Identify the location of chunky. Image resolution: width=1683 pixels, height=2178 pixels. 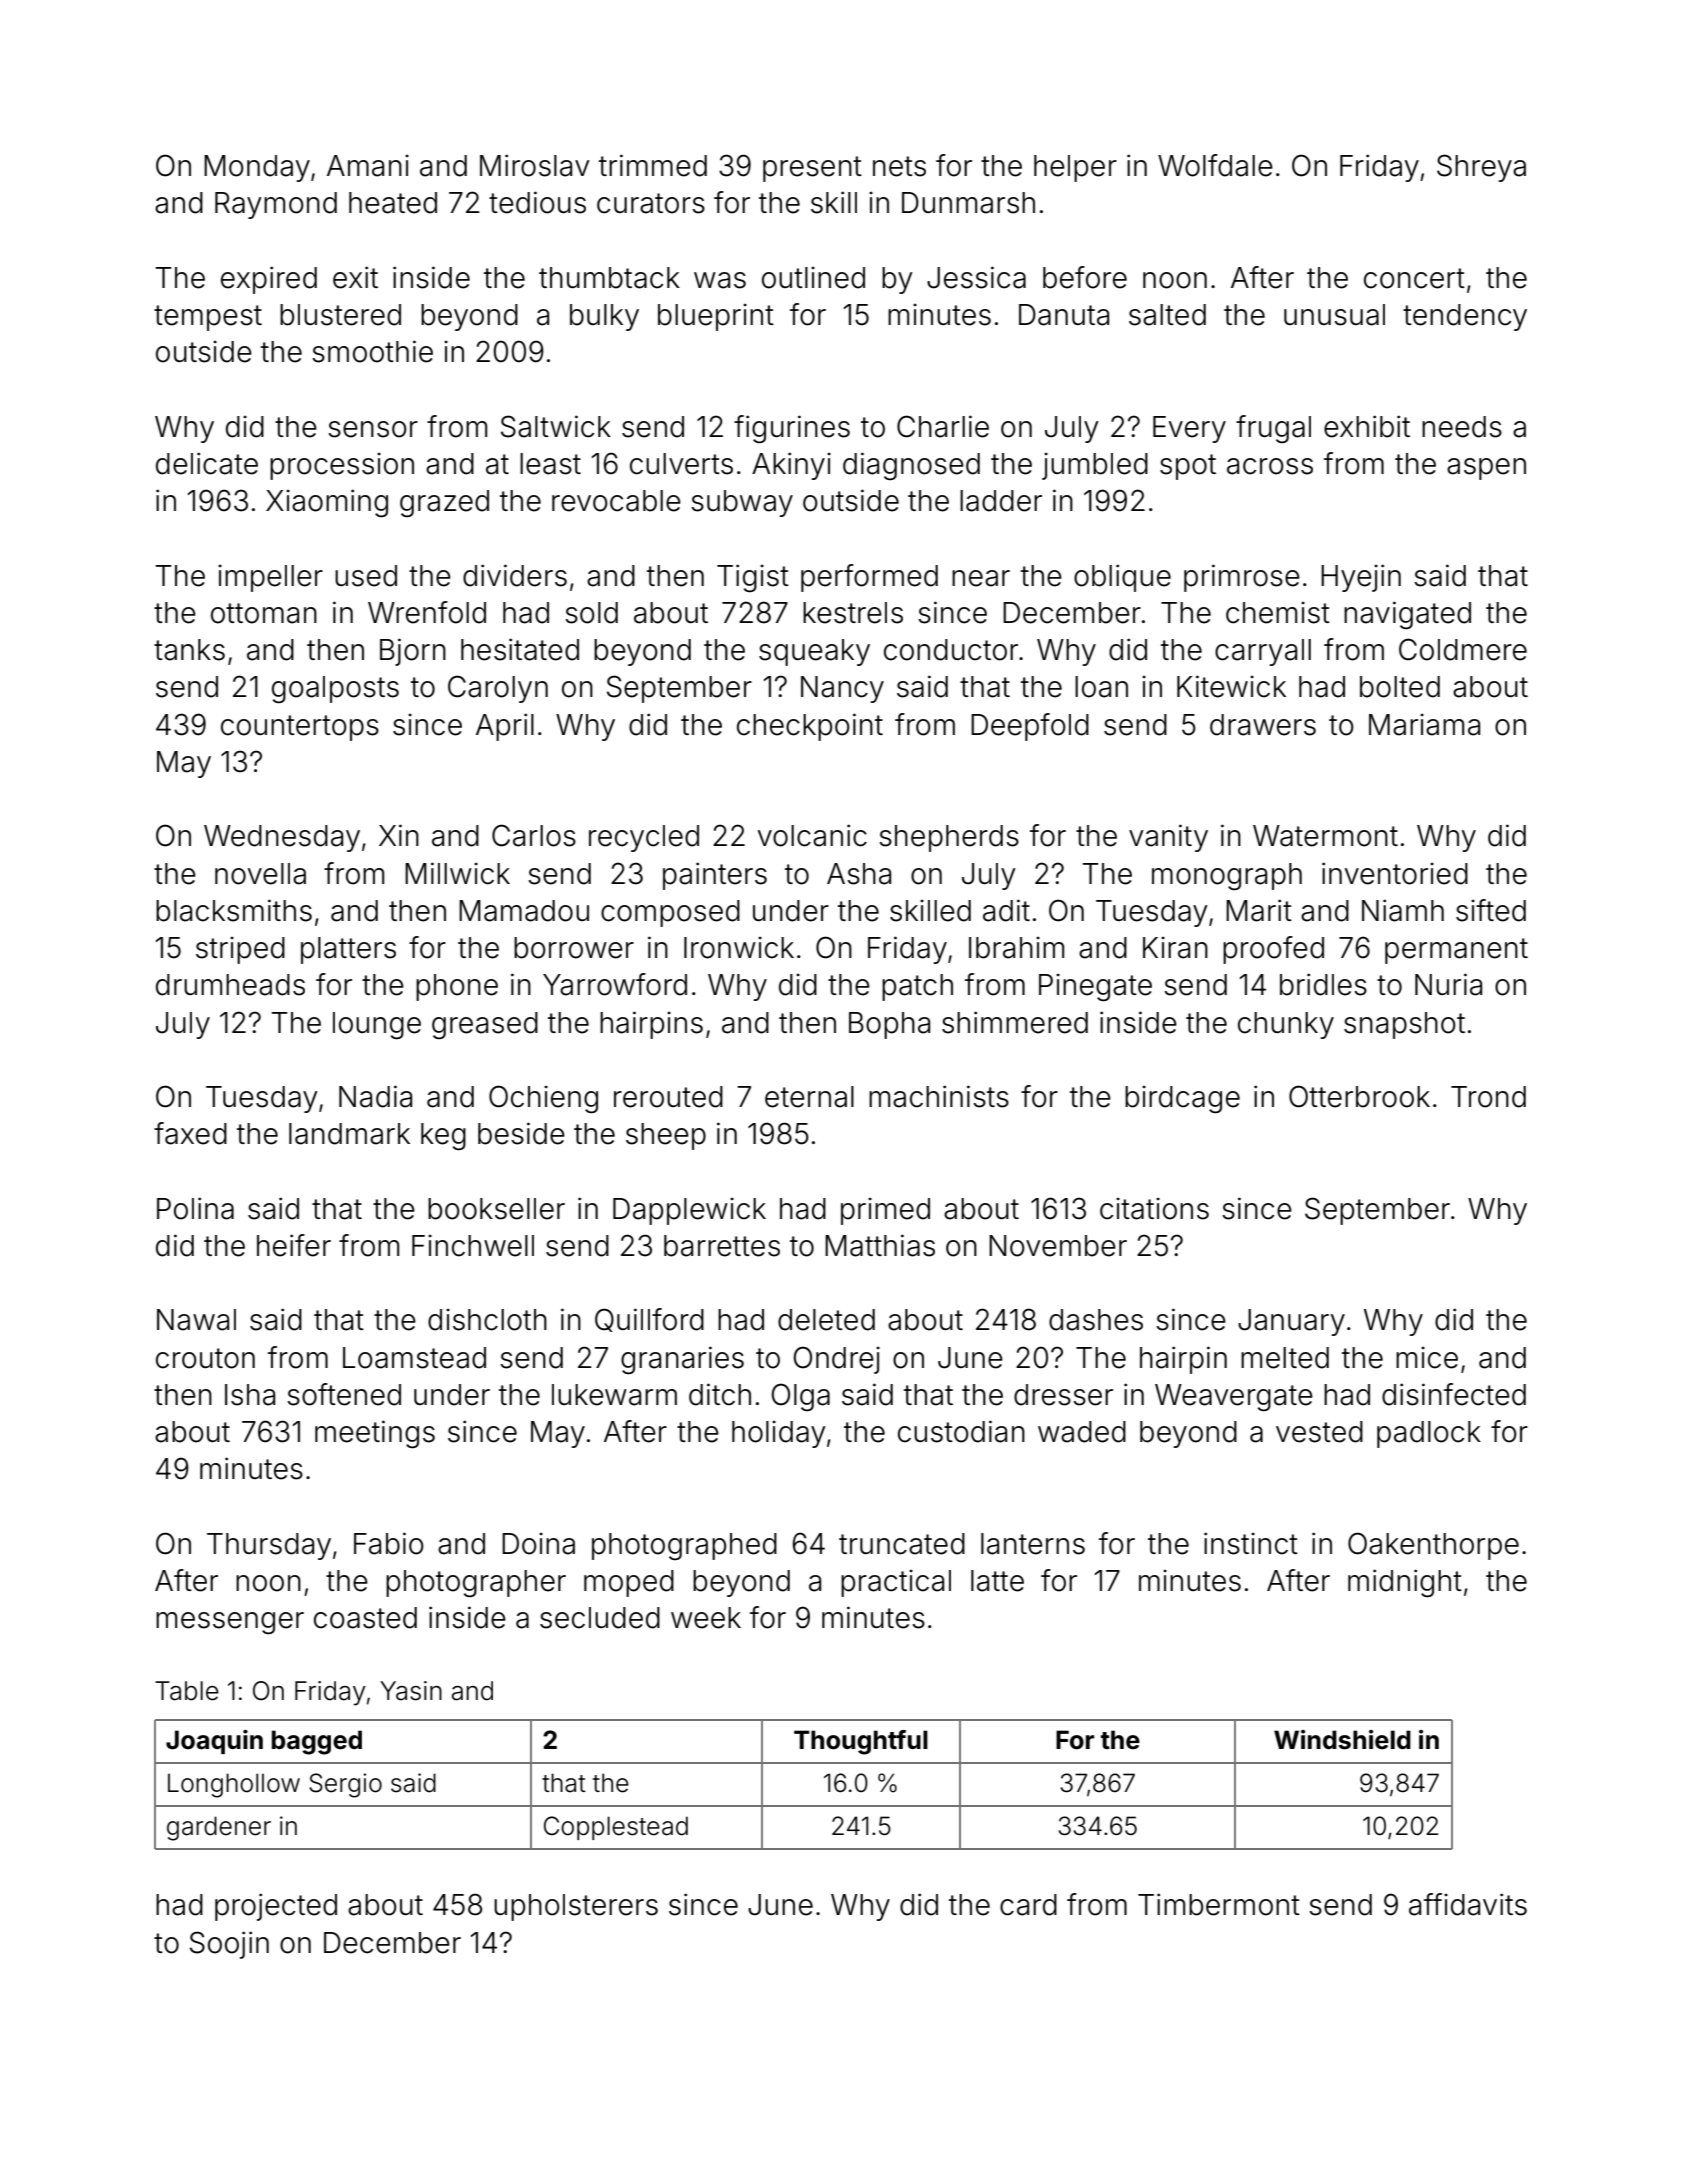
(1286, 1025).
